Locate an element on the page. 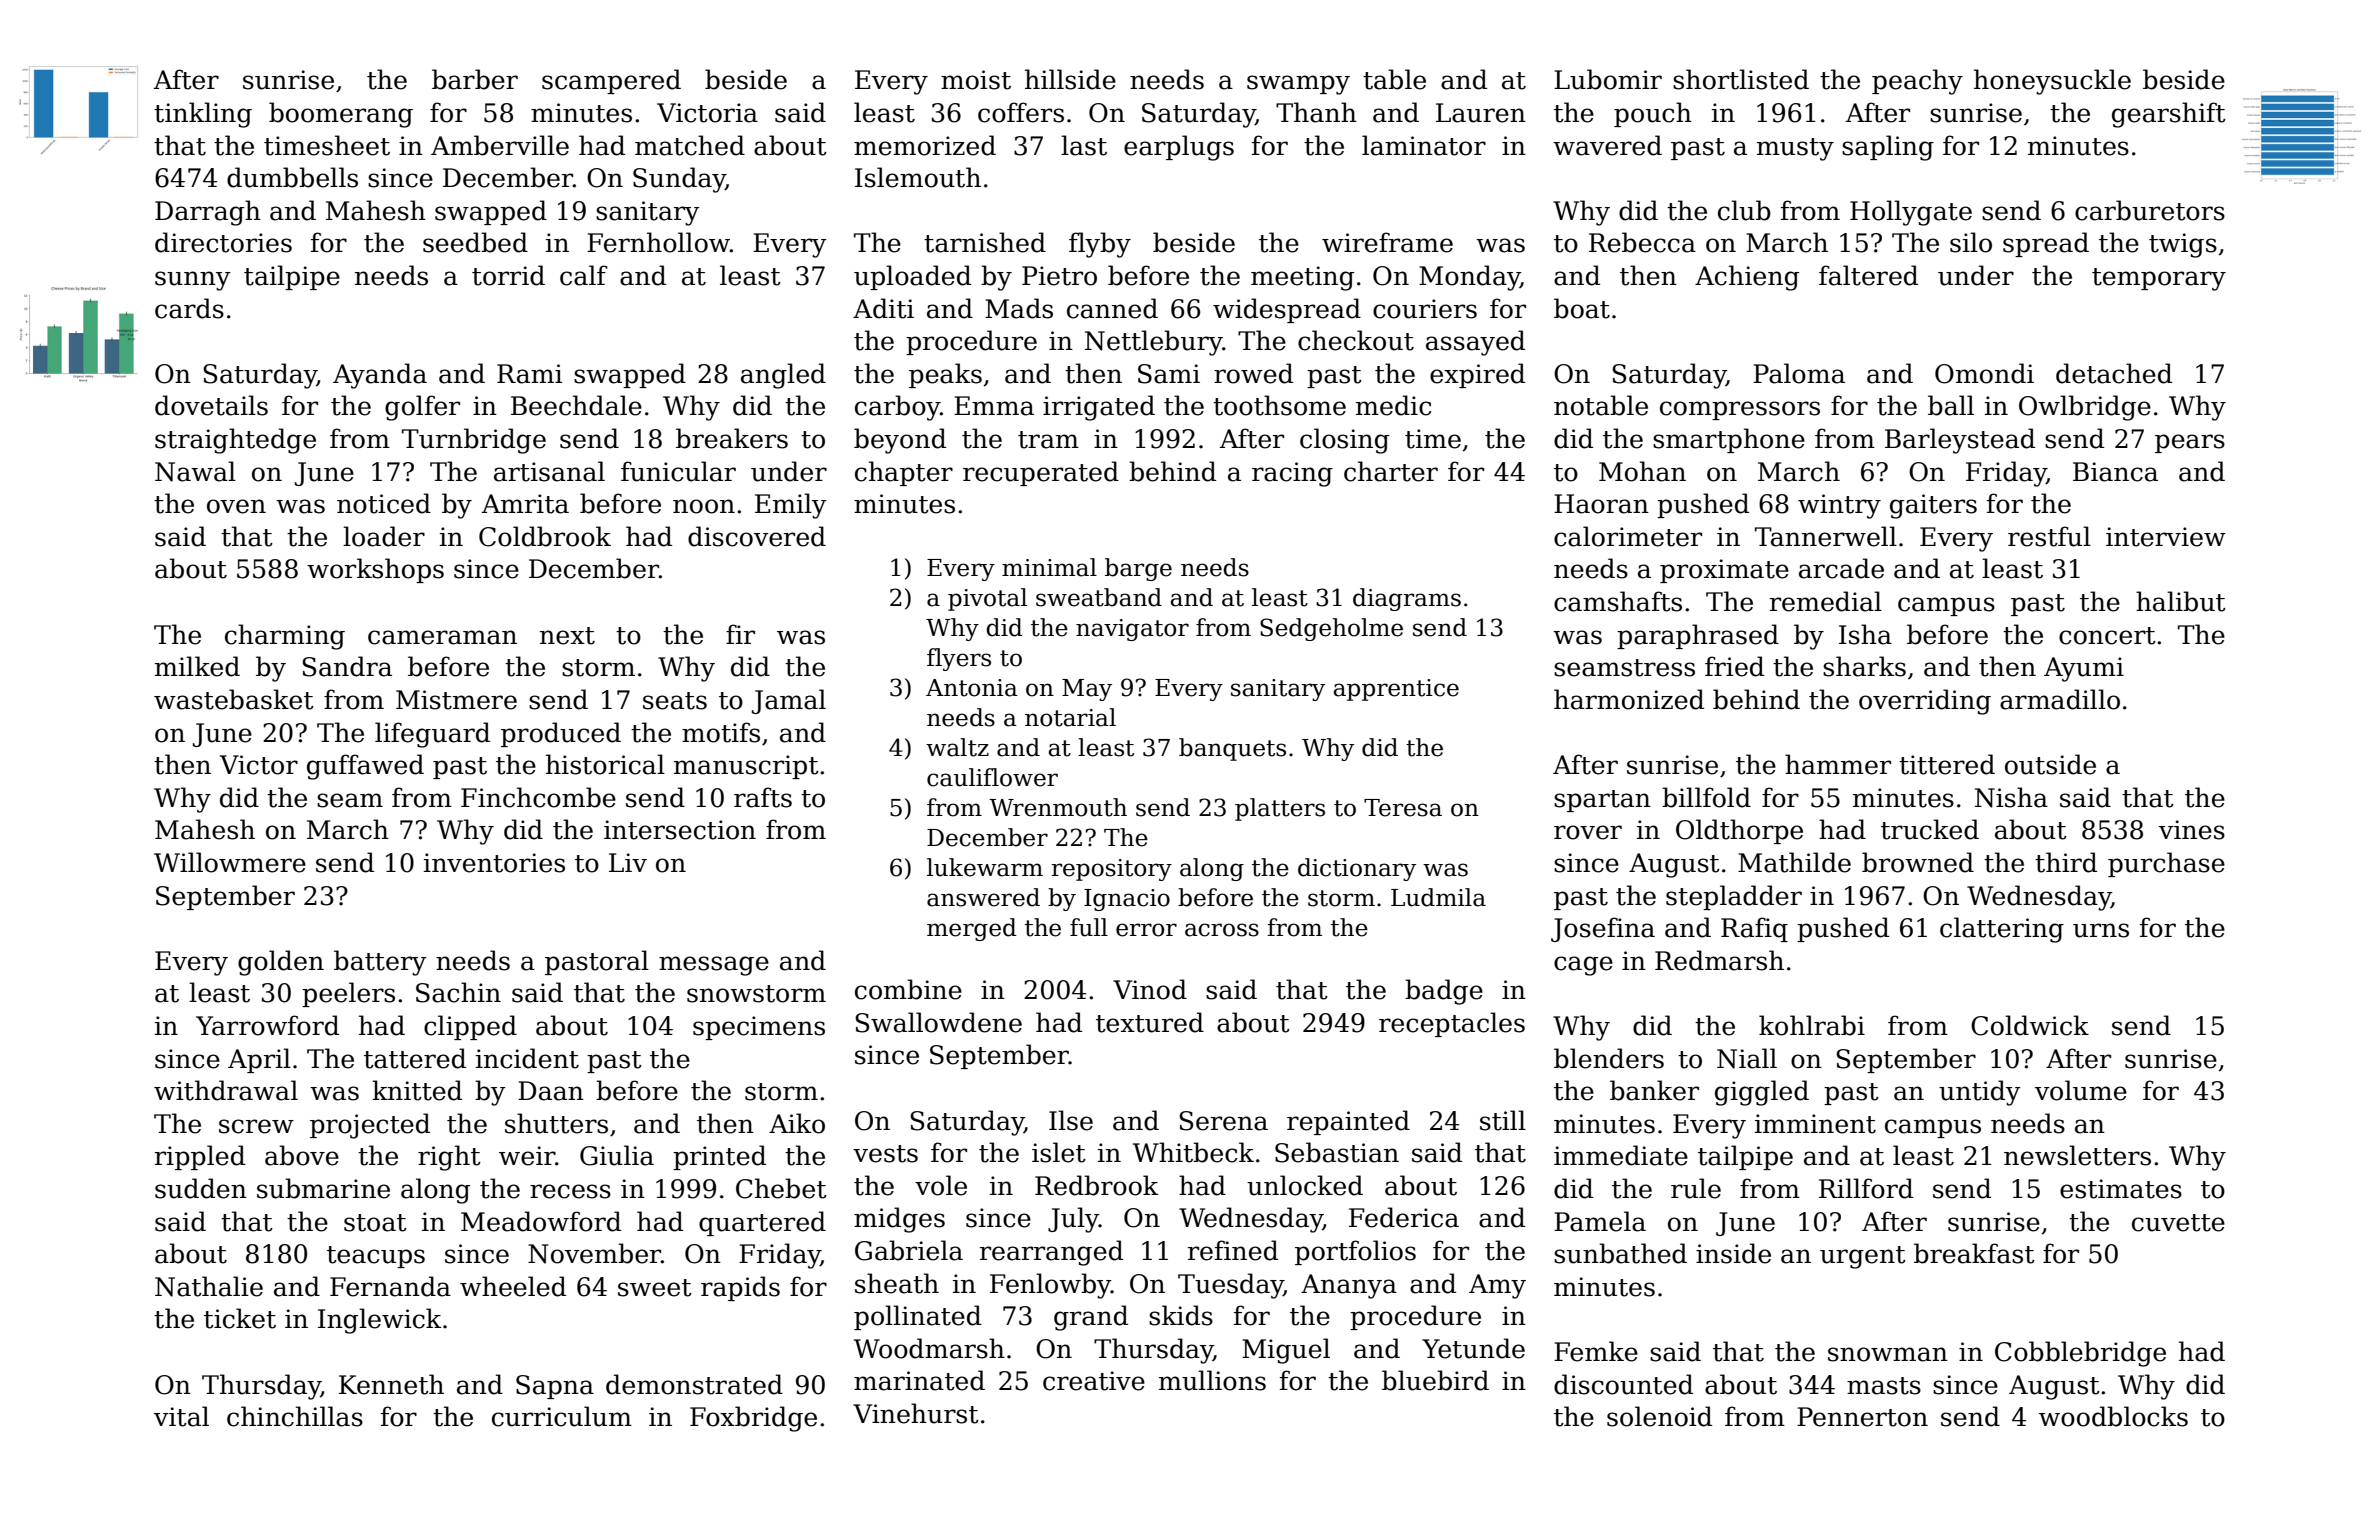 Image resolution: width=2380 pixels, height=1540 pixels. Sapna is located at coordinates (555, 1387).
